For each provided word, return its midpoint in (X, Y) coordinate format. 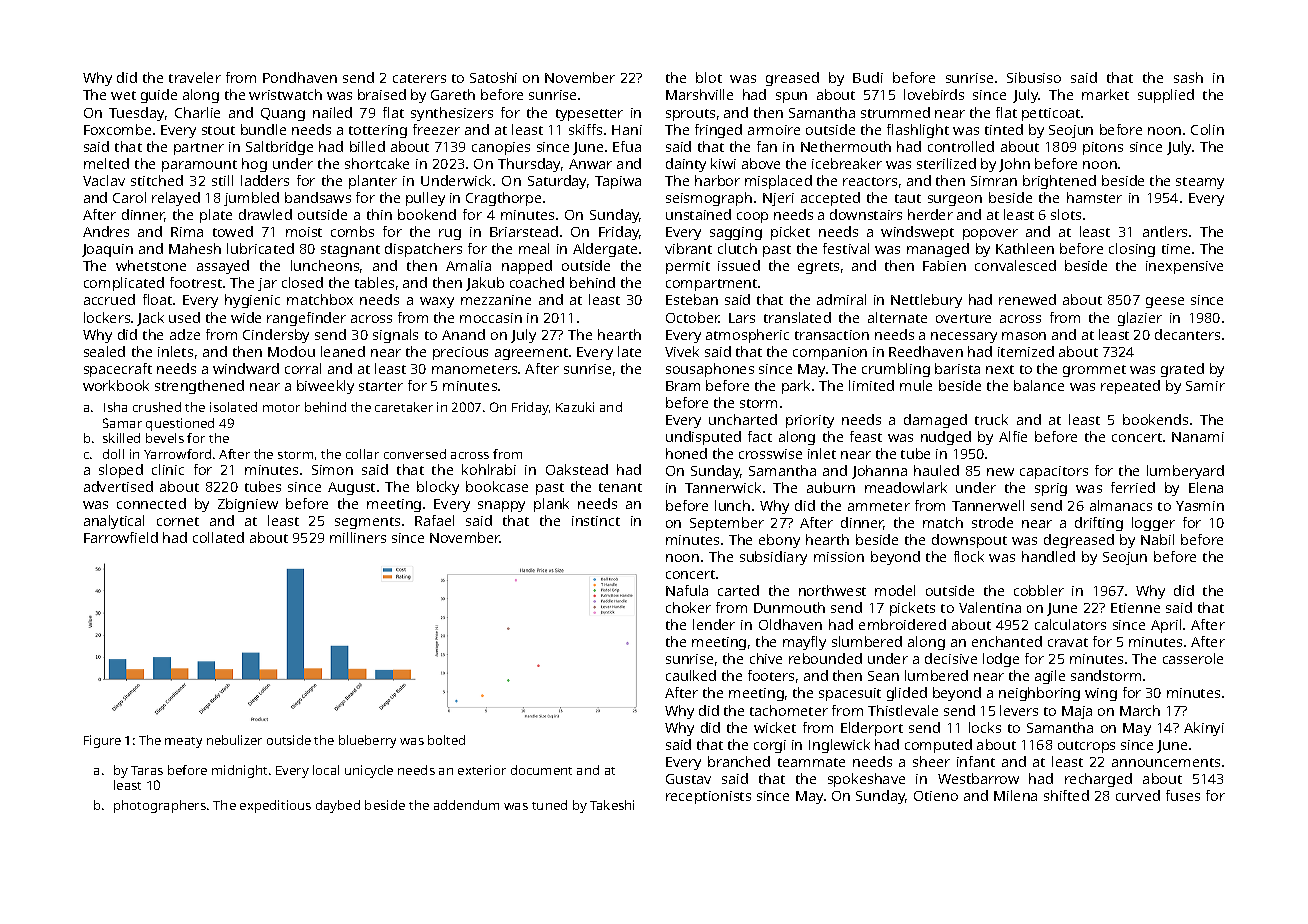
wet (123, 95)
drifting (1099, 524)
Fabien (944, 265)
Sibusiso (1034, 77)
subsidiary (773, 558)
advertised (118, 486)
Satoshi (493, 77)
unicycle (369, 771)
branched (739, 761)
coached (537, 282)
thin (379, 214)
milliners (358, 537)
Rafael (434, 520)
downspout (969, 541)
